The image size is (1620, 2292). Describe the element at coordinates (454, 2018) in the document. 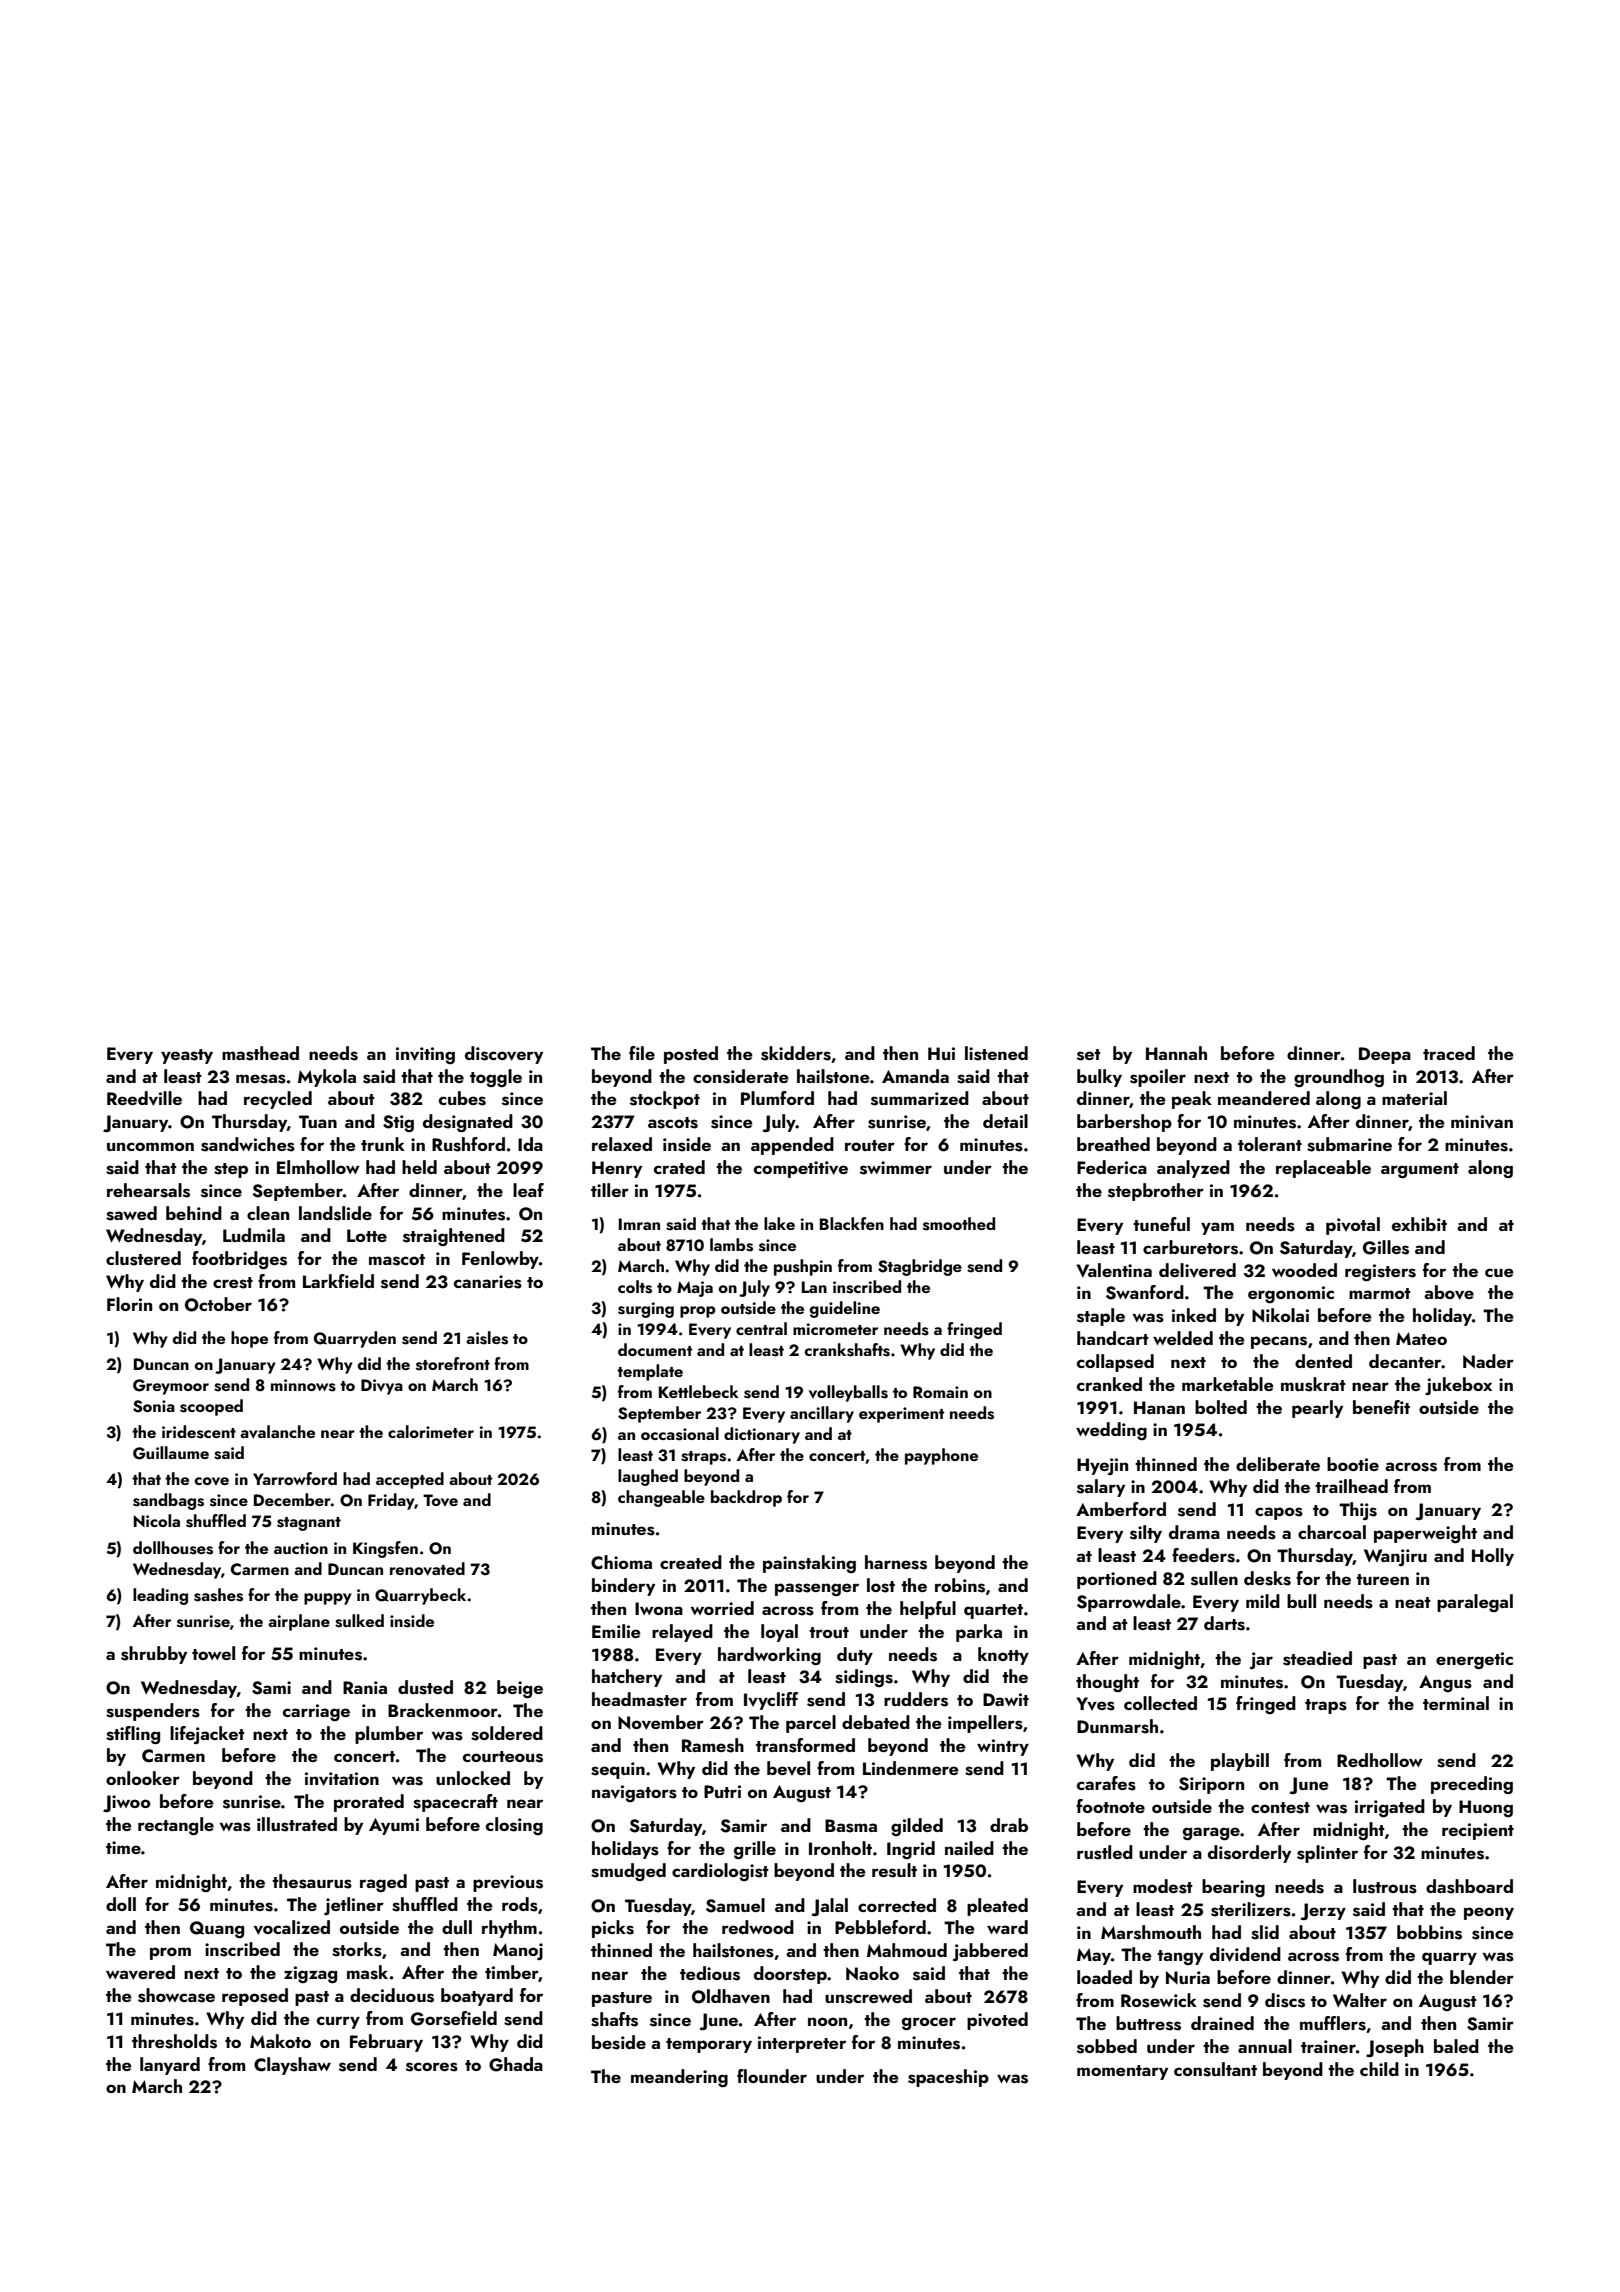

I see `Gorsefield` at that location.
